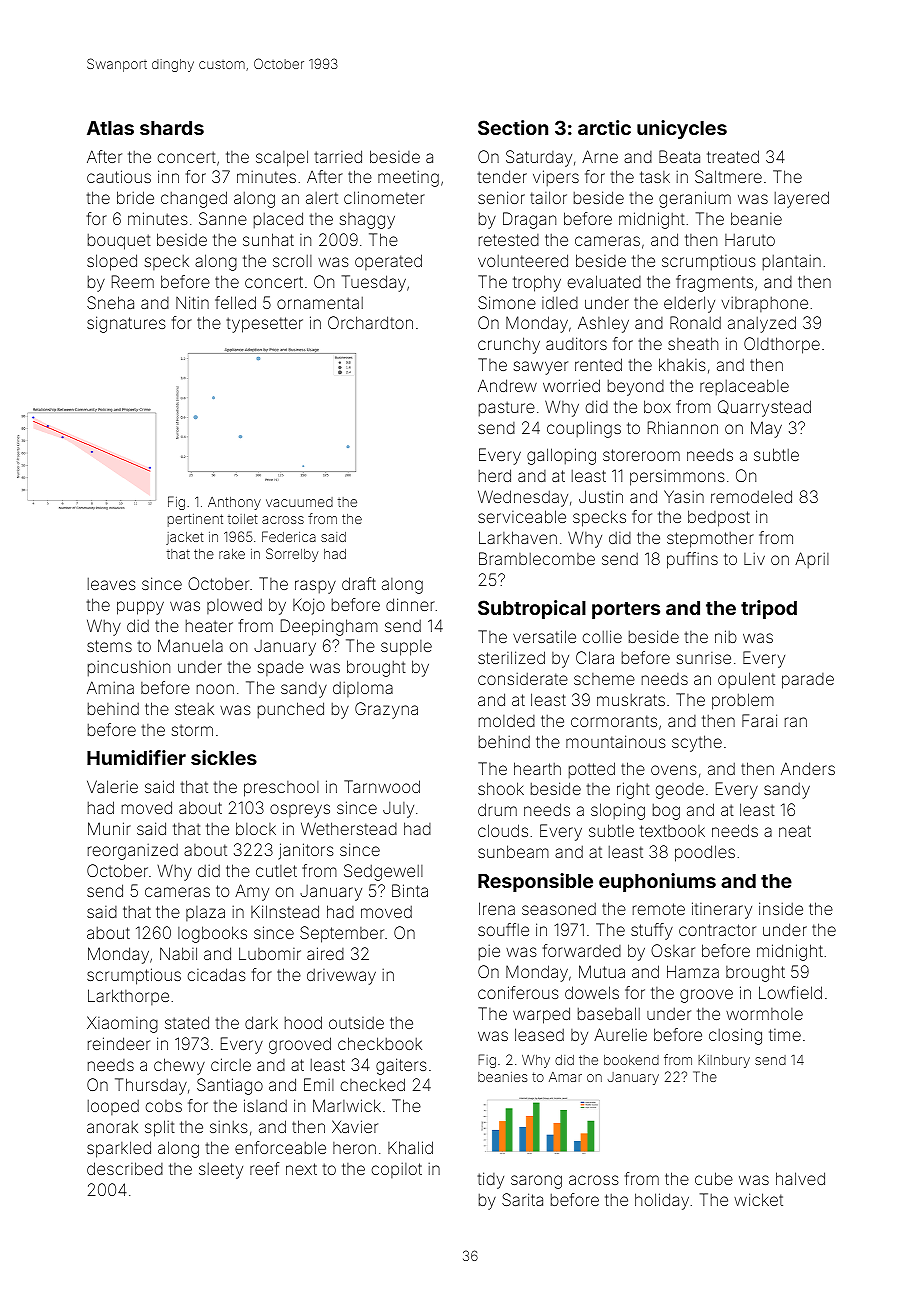  Describe the element at coordinates (507, 302) in the screenshot. I see `Simone` at that location.
